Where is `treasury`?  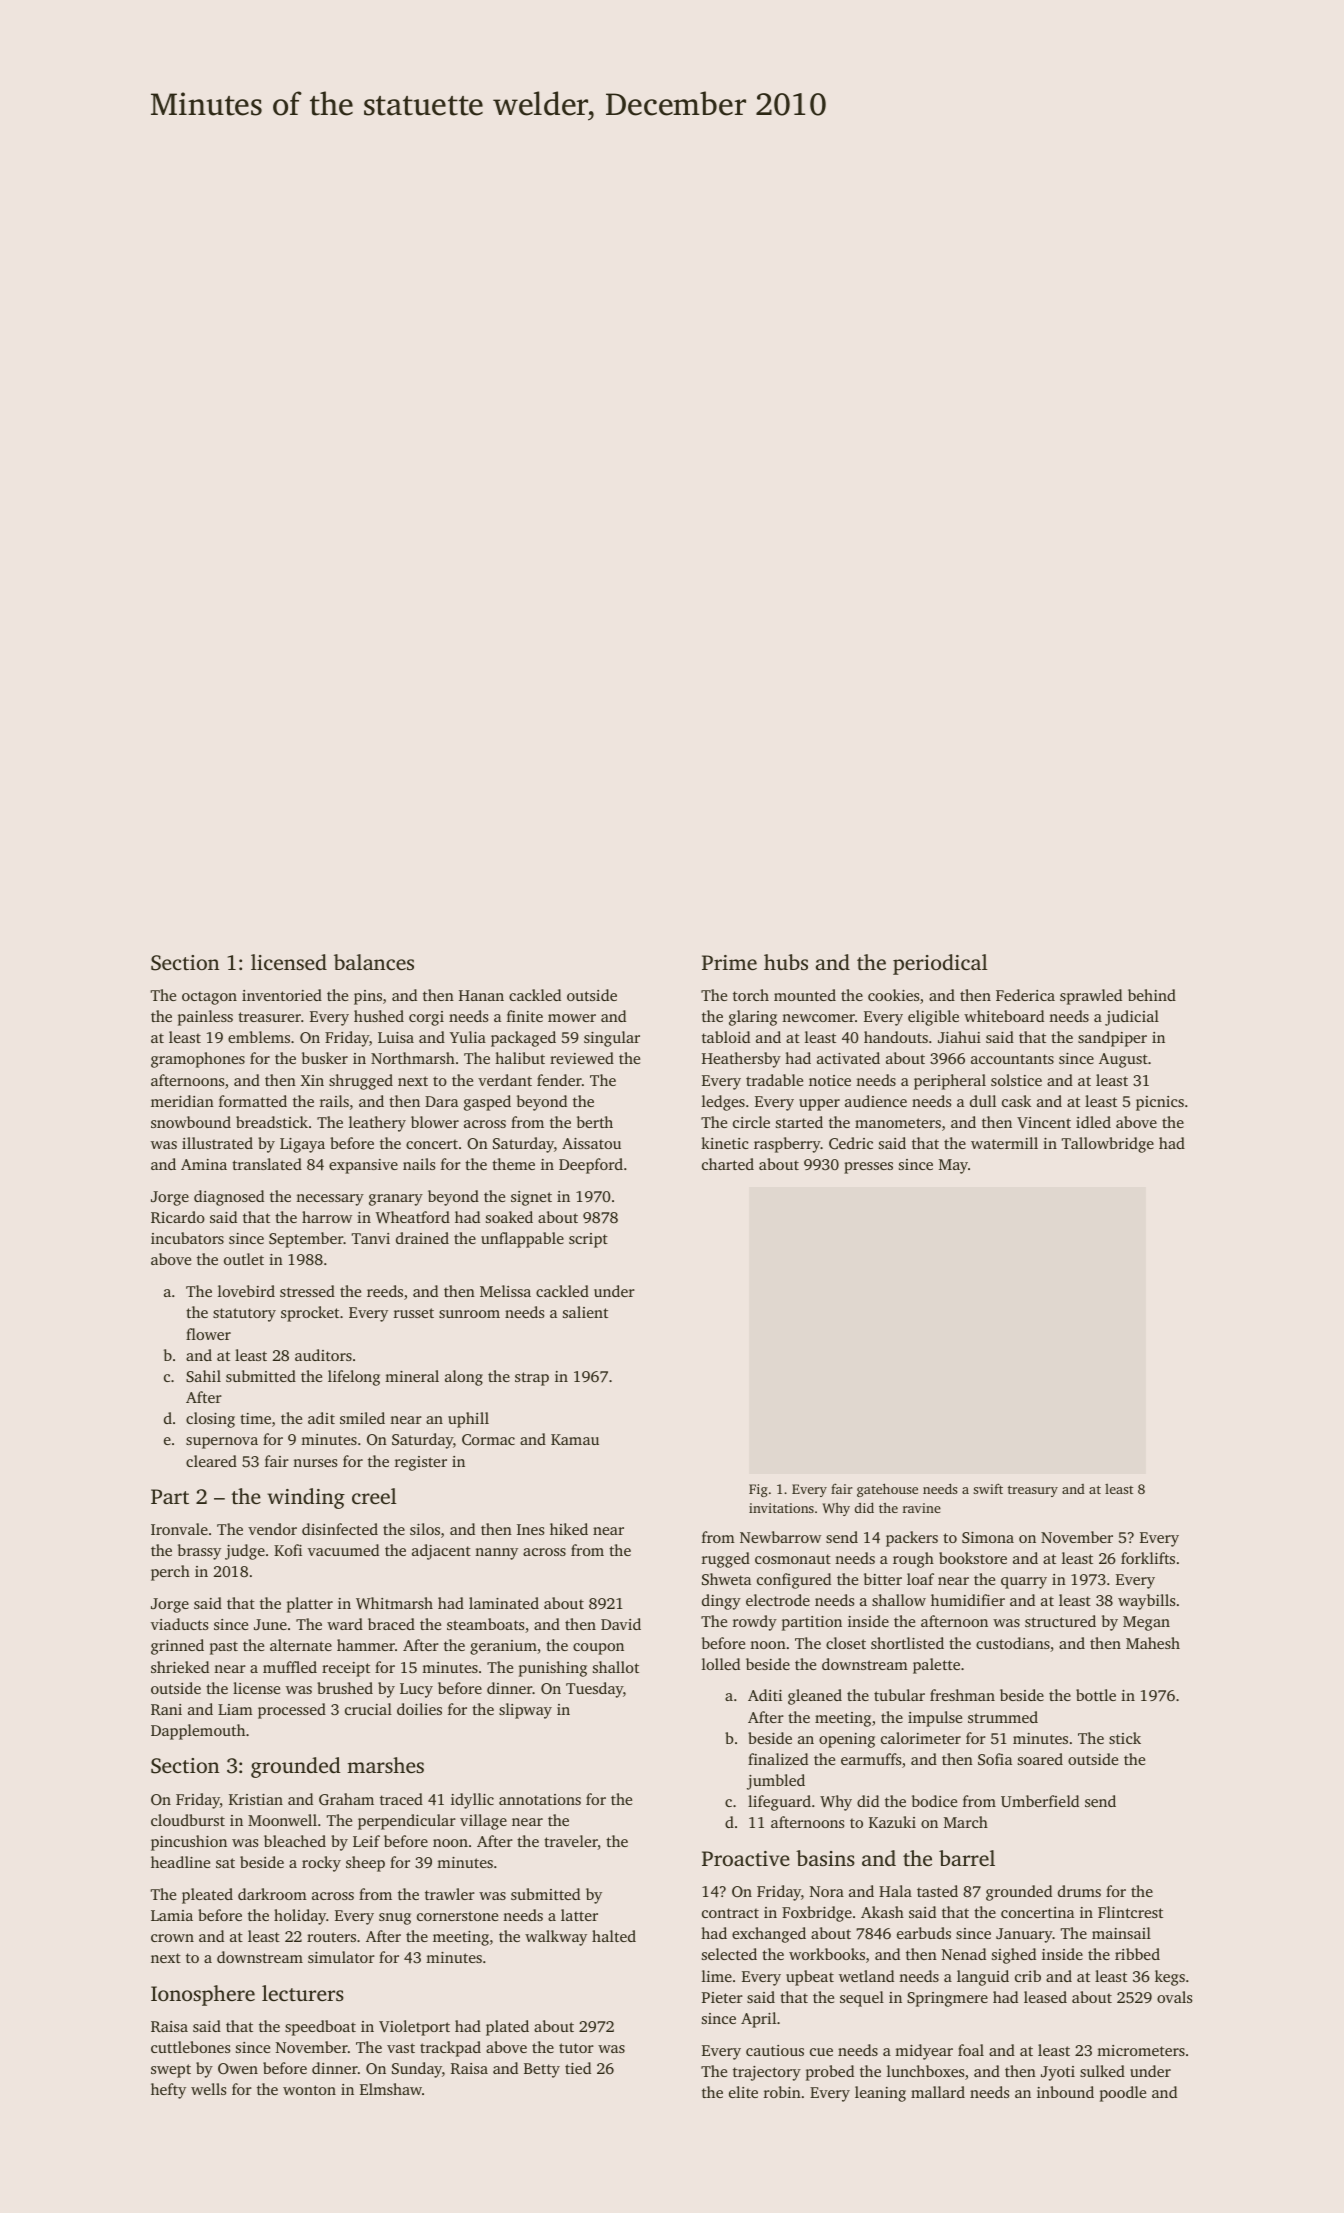 treasury is located at coordinates (1033, 1491).
